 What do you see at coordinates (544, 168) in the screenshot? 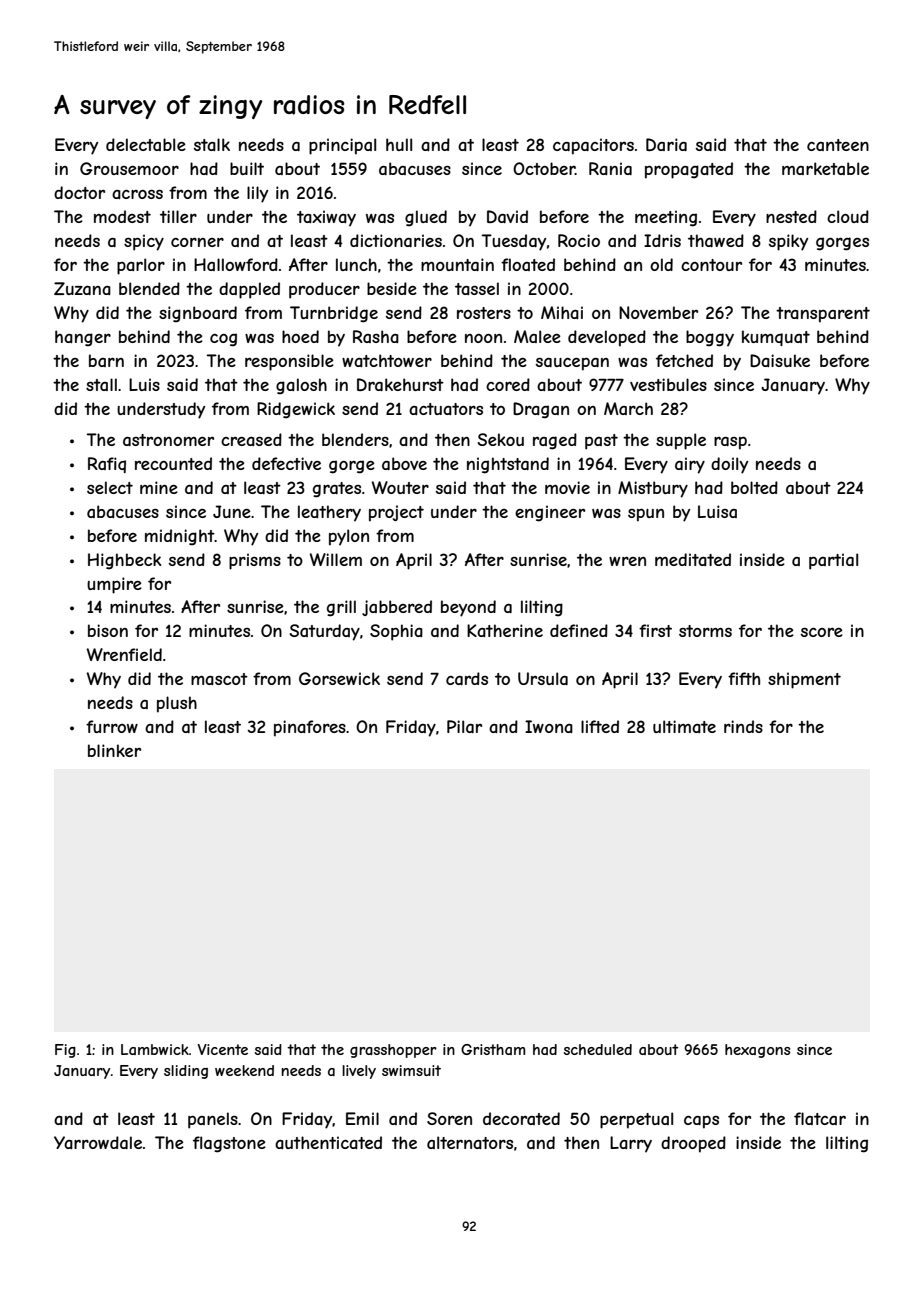
I see `October` at bounding box center [544, 168].
